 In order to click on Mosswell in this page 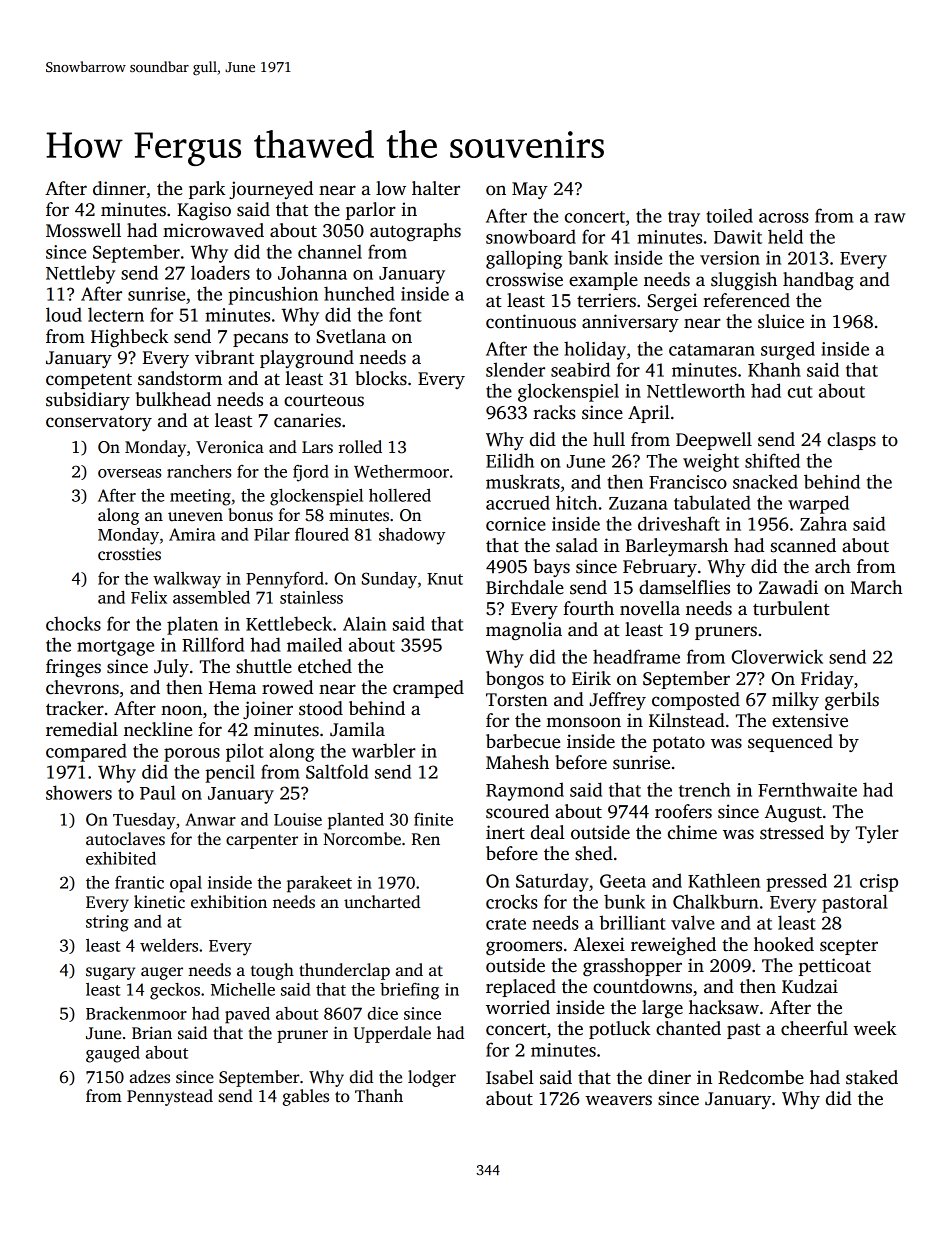, I will do `click(83, 230)`.
